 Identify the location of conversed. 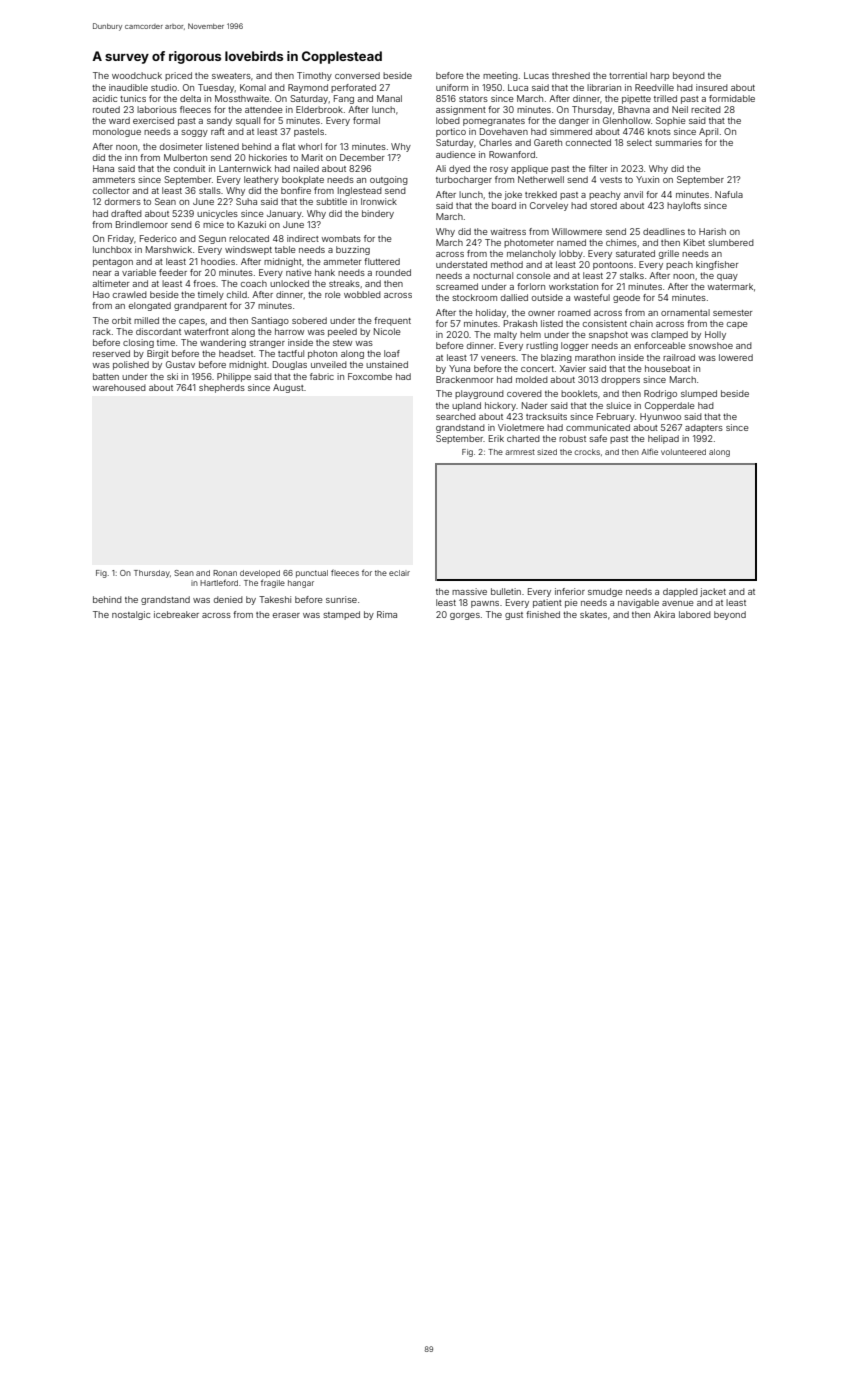
(357, 75).
